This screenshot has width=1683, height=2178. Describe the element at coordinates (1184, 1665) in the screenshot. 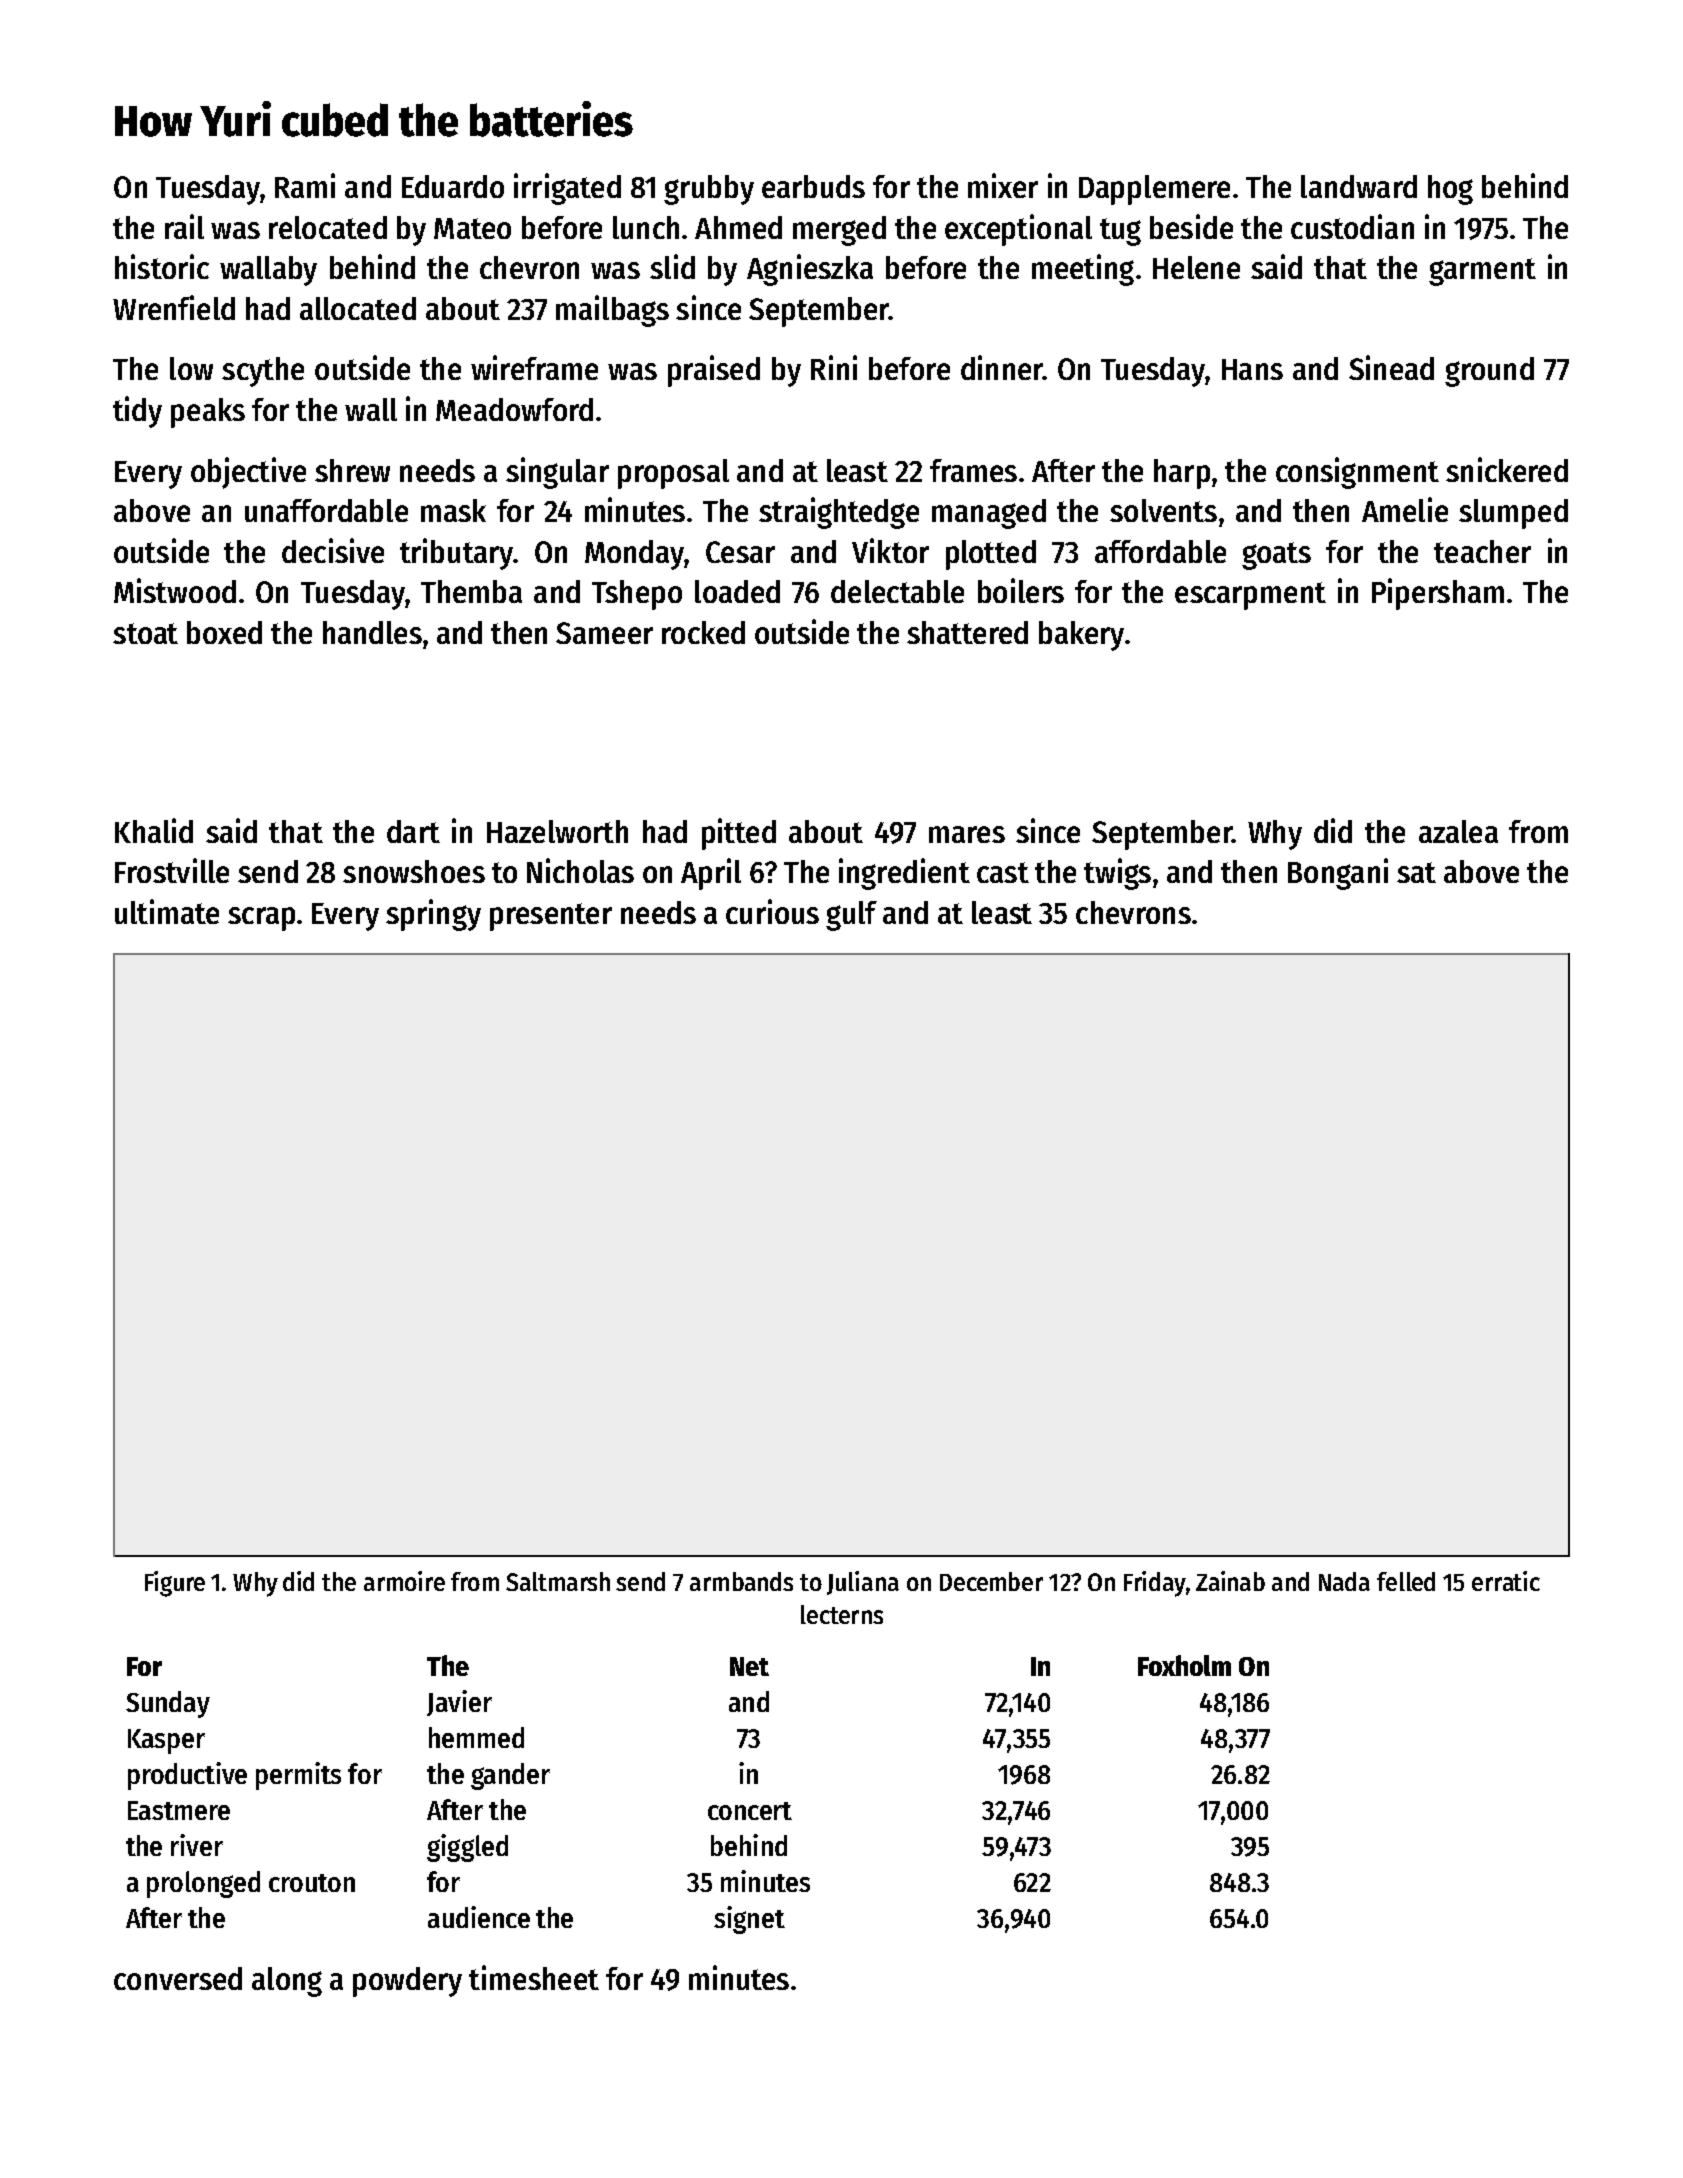

I see `Foxholm` at that location.
